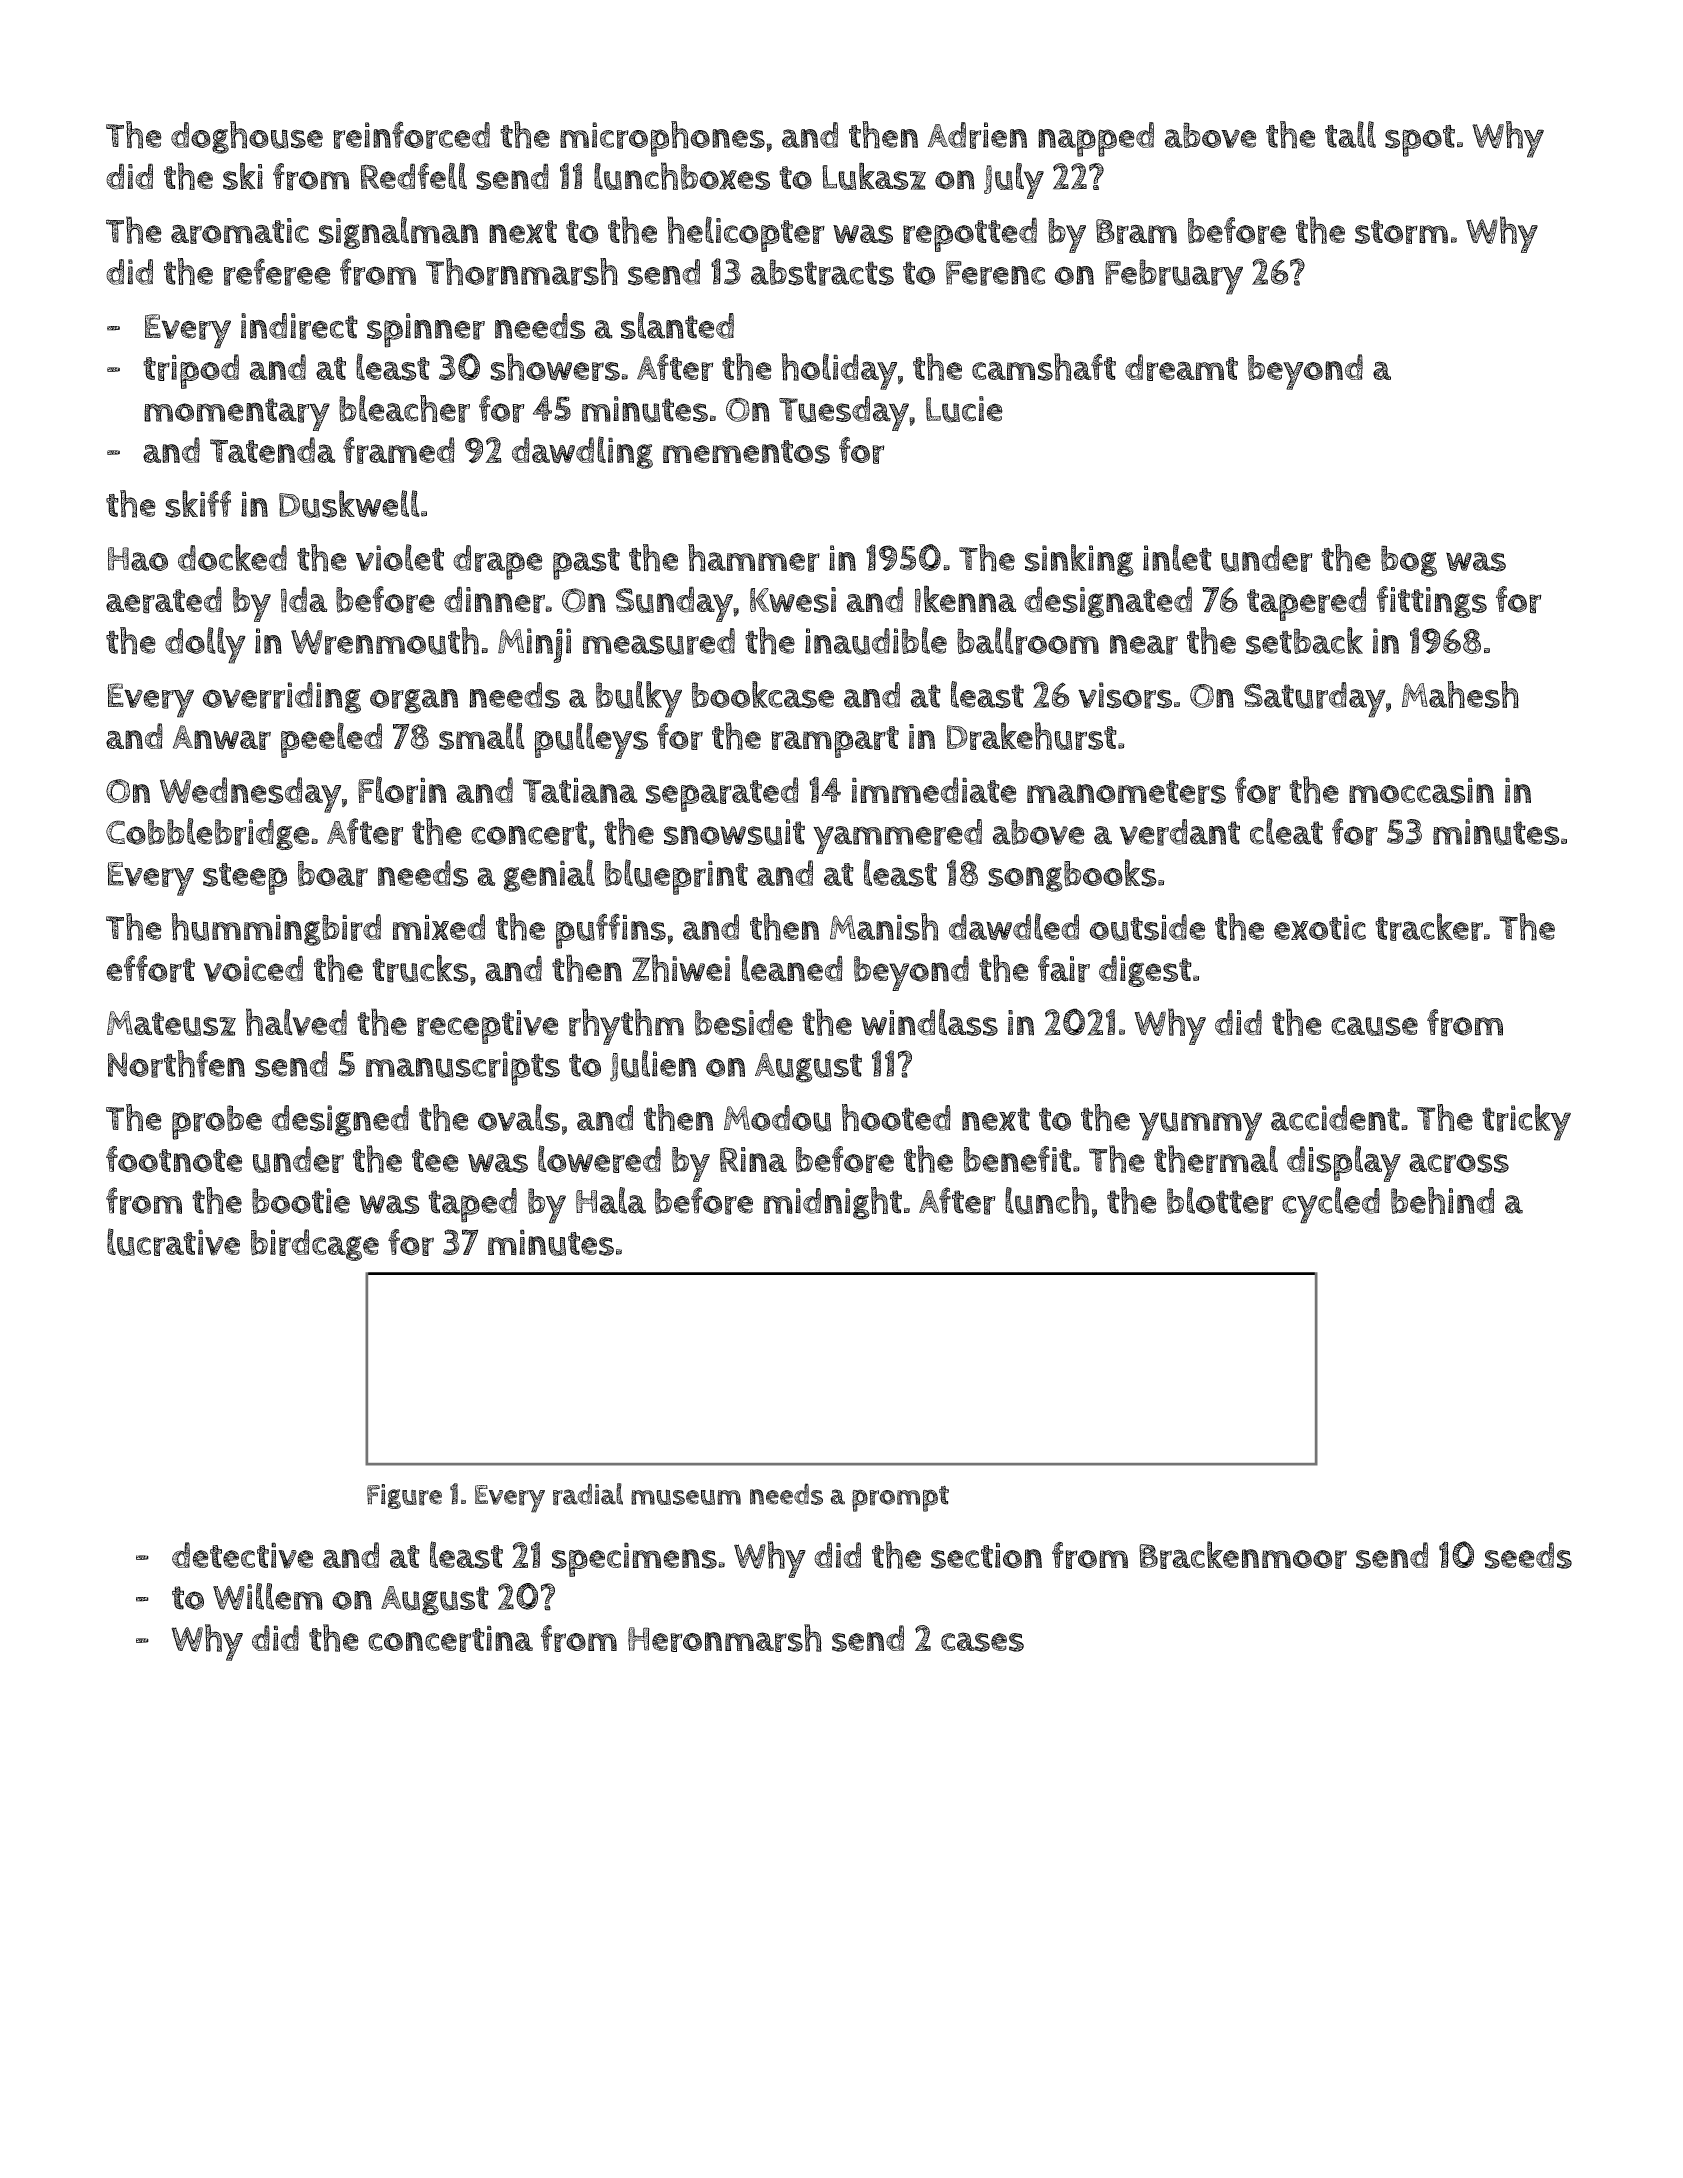 The height and width of the document is (2178, 1683). Describe the element at coordinates (281, 698) in the document. I see `overriding` at that location.
